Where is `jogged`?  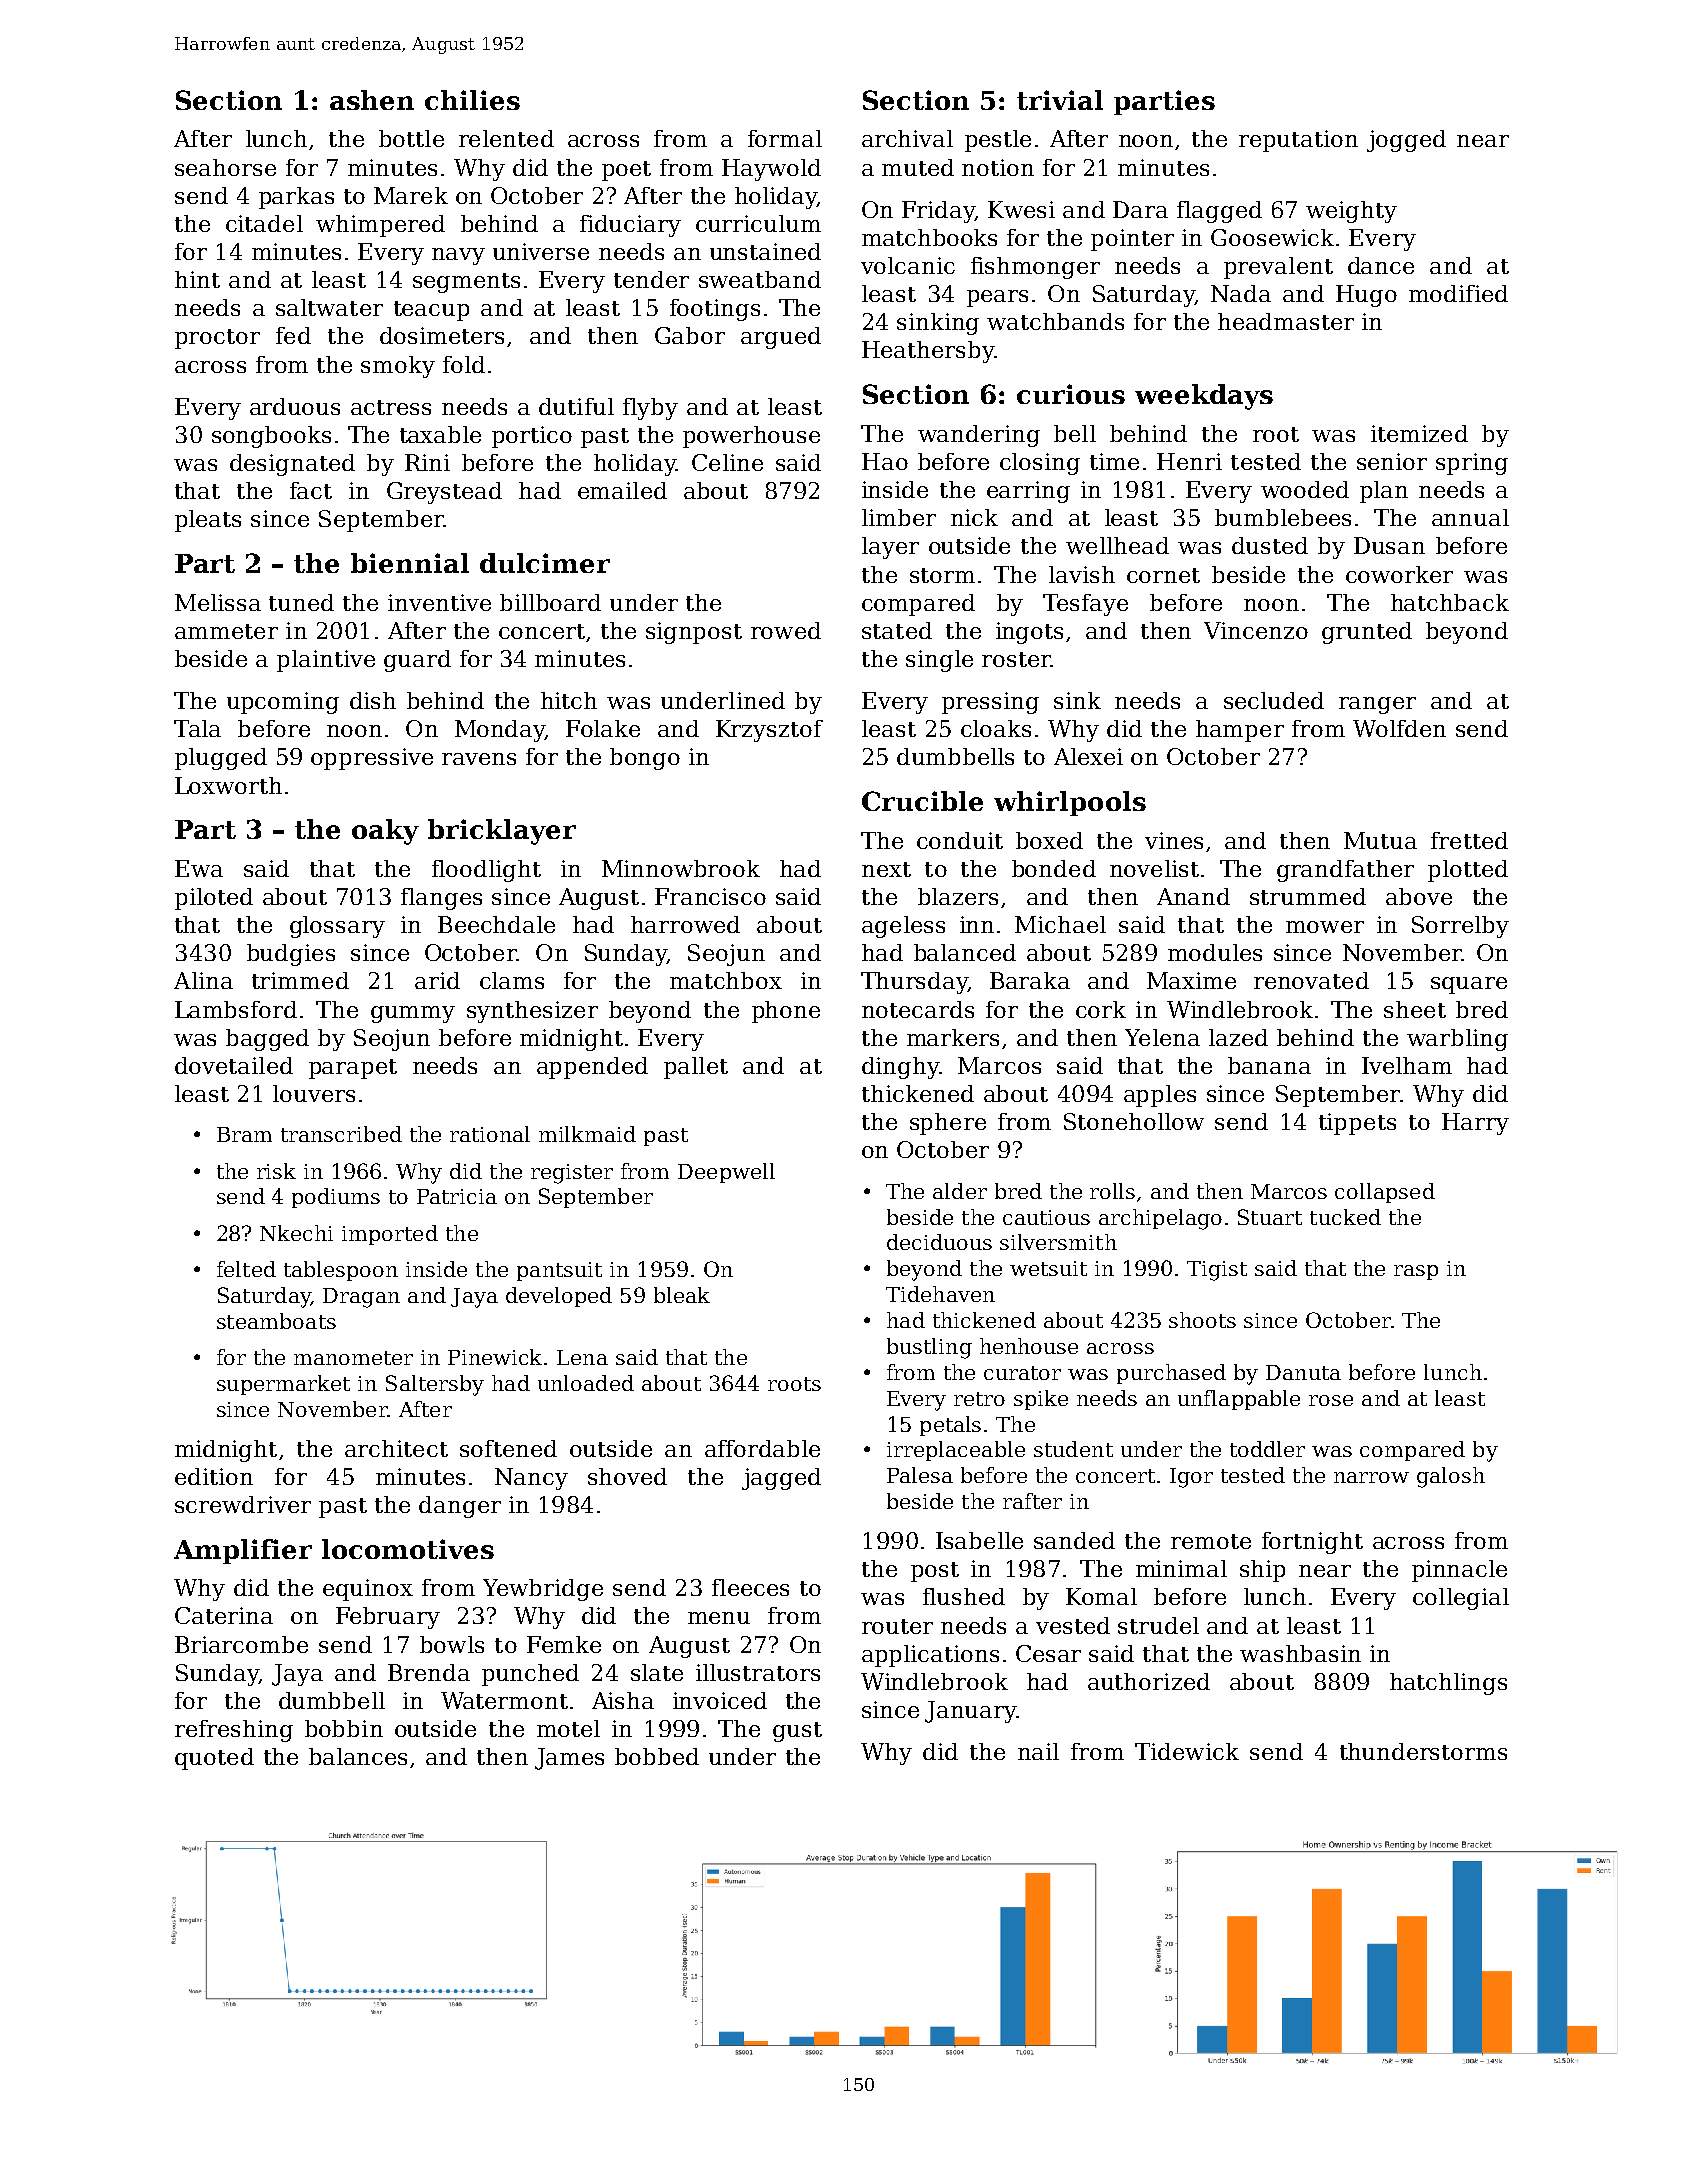 jogged is located at coordinates (1406, 141).
